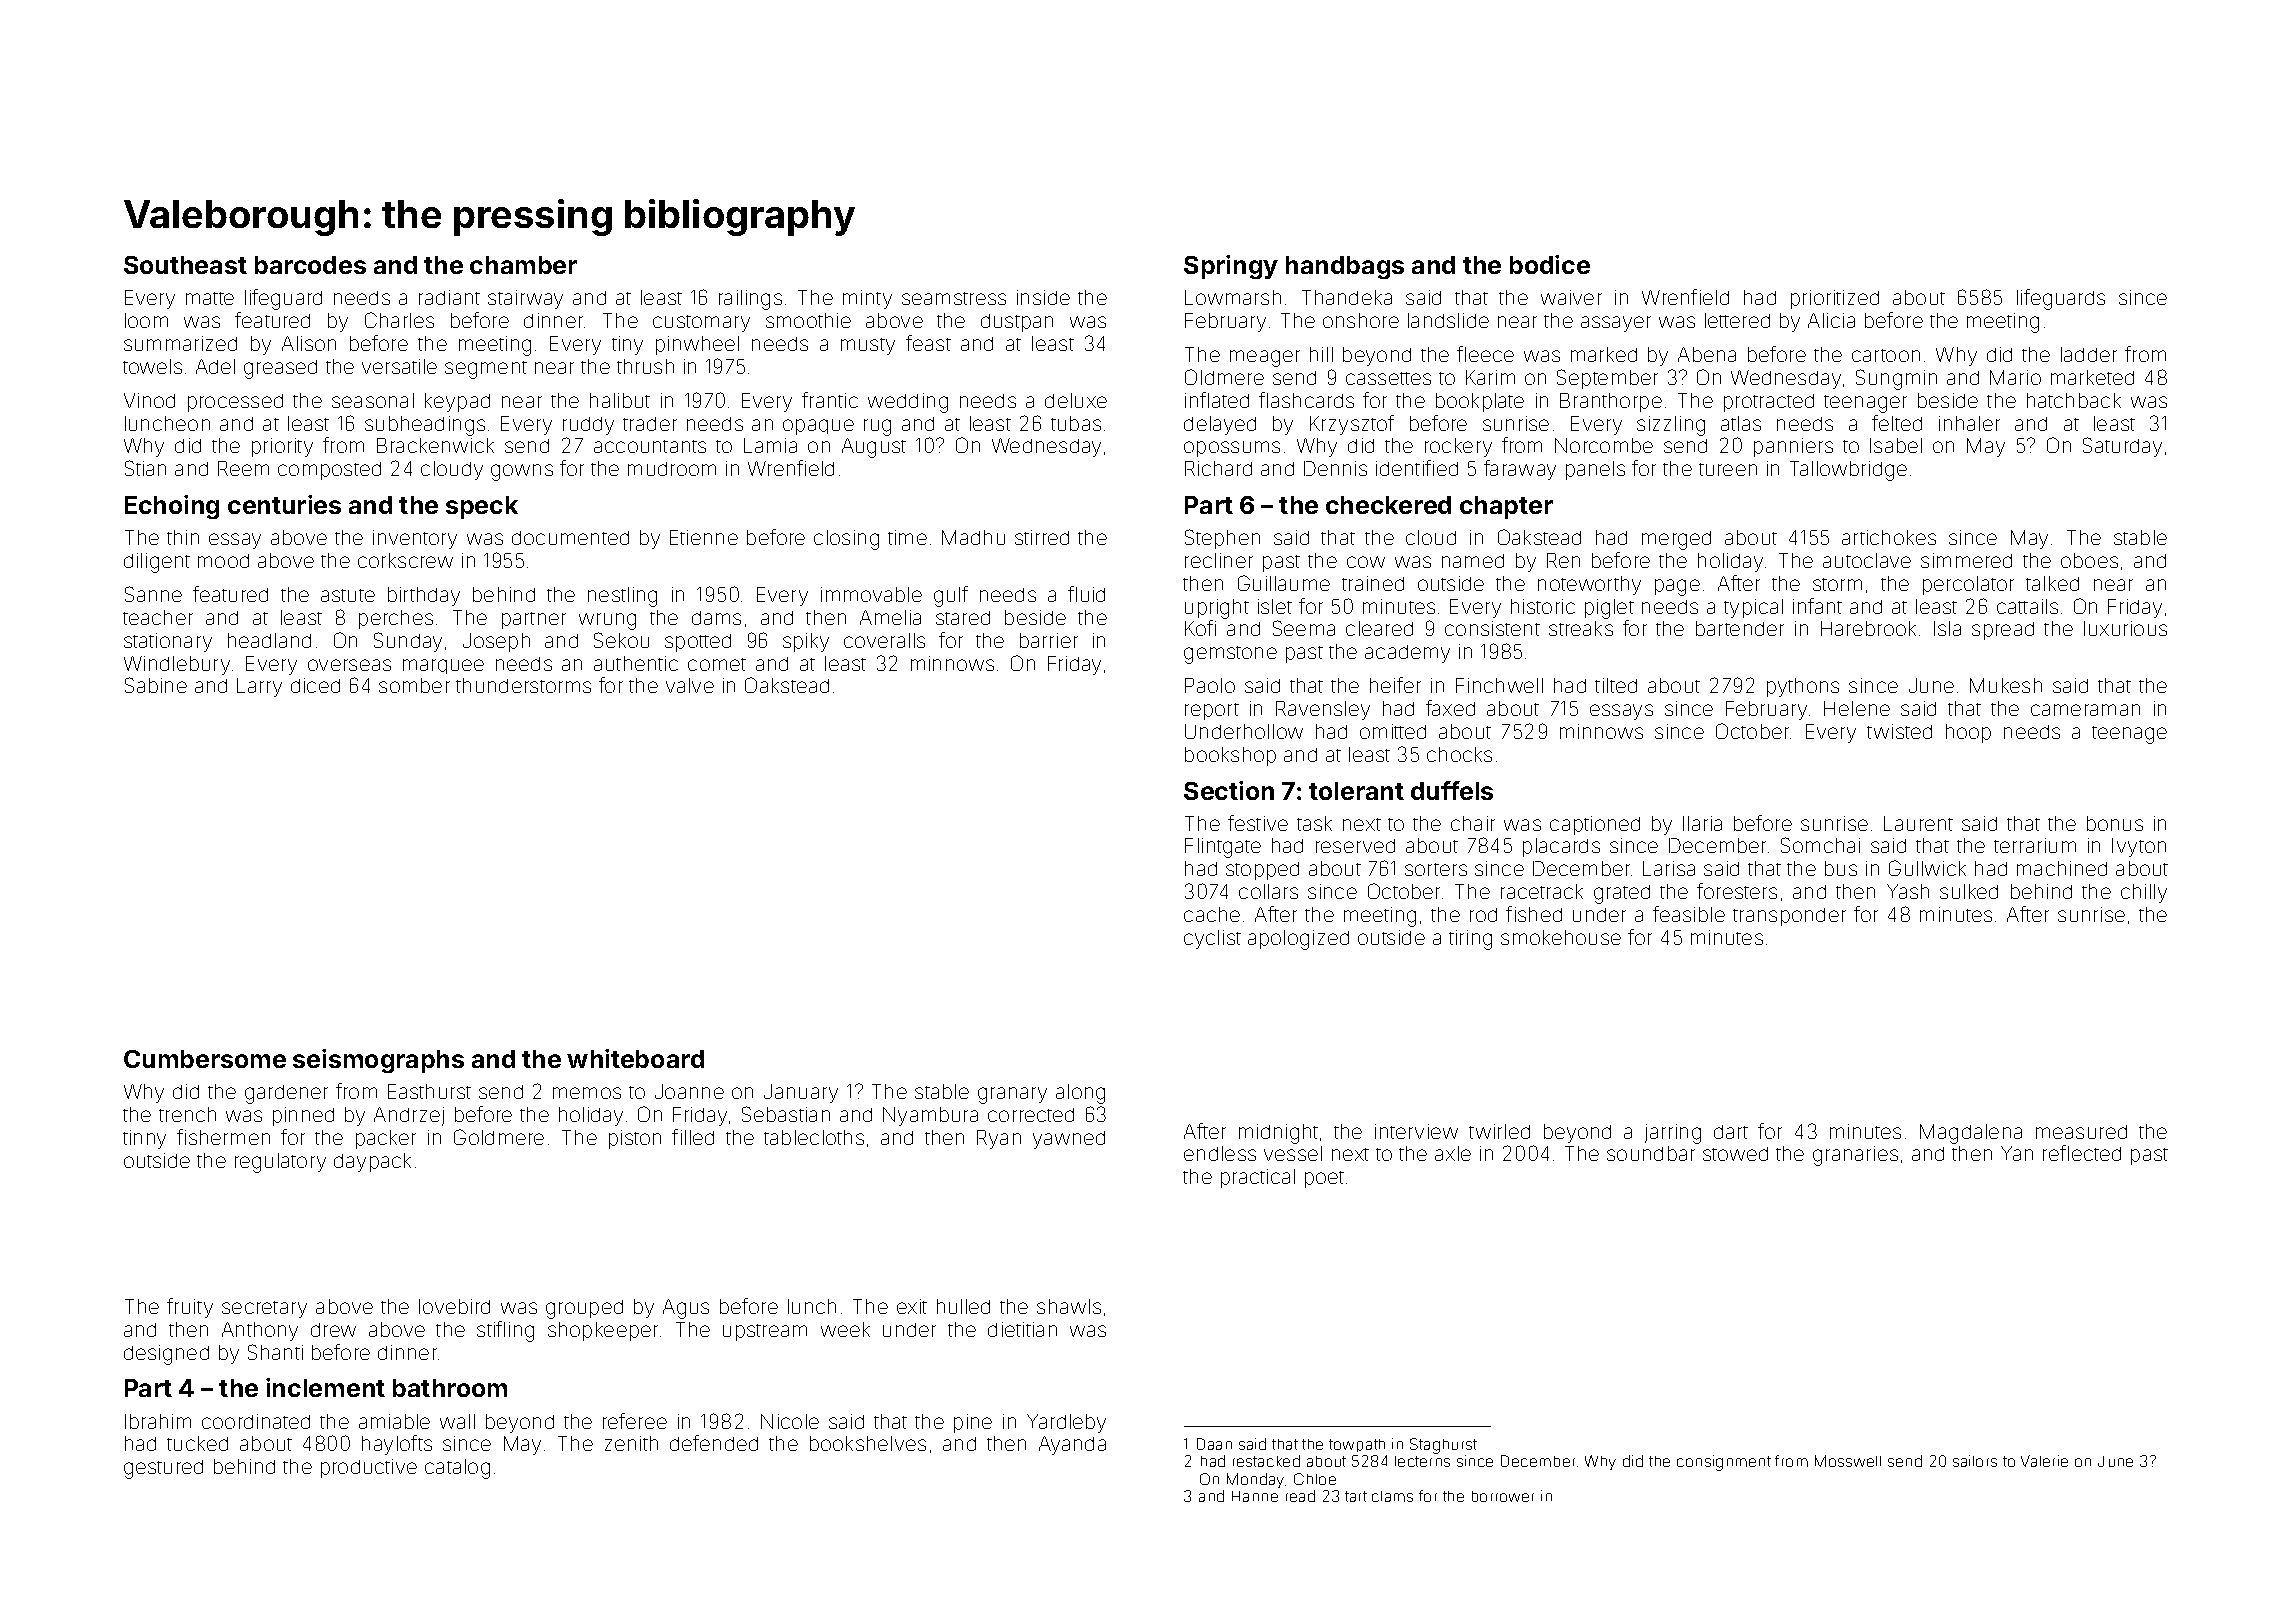  What do you see at coordinates (205, 1059) in the page?
I see `Cumbersome` at bounding box center [205, 1059].
